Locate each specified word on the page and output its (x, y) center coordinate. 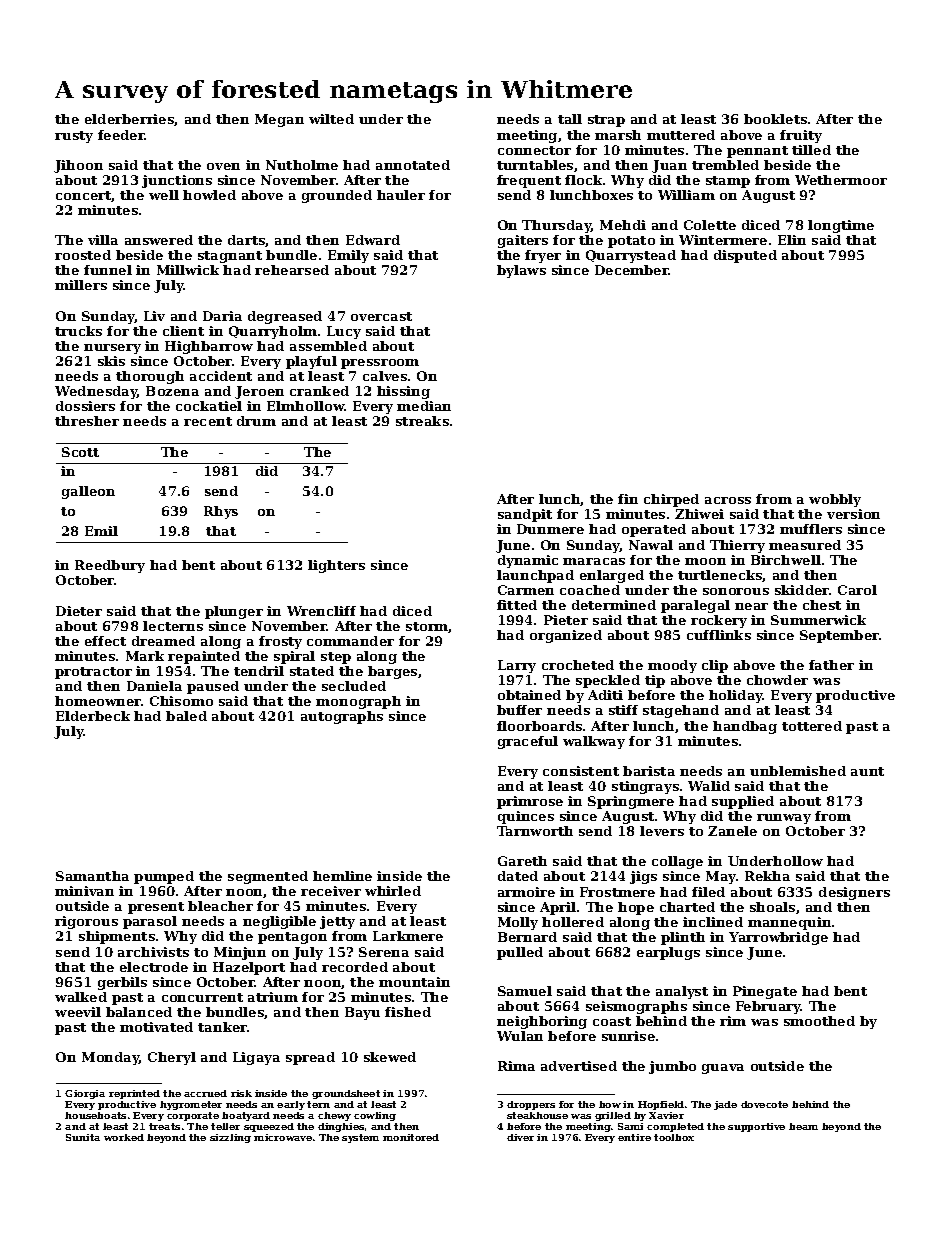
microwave (283, 1137)
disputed (745, 256)
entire (634, 1137)
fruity (801, 136)
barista (649, 771)
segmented (268, 877)
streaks (422, 421)
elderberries (130, 120)
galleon (88, 492)
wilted (331, 119)
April (558, 908)
